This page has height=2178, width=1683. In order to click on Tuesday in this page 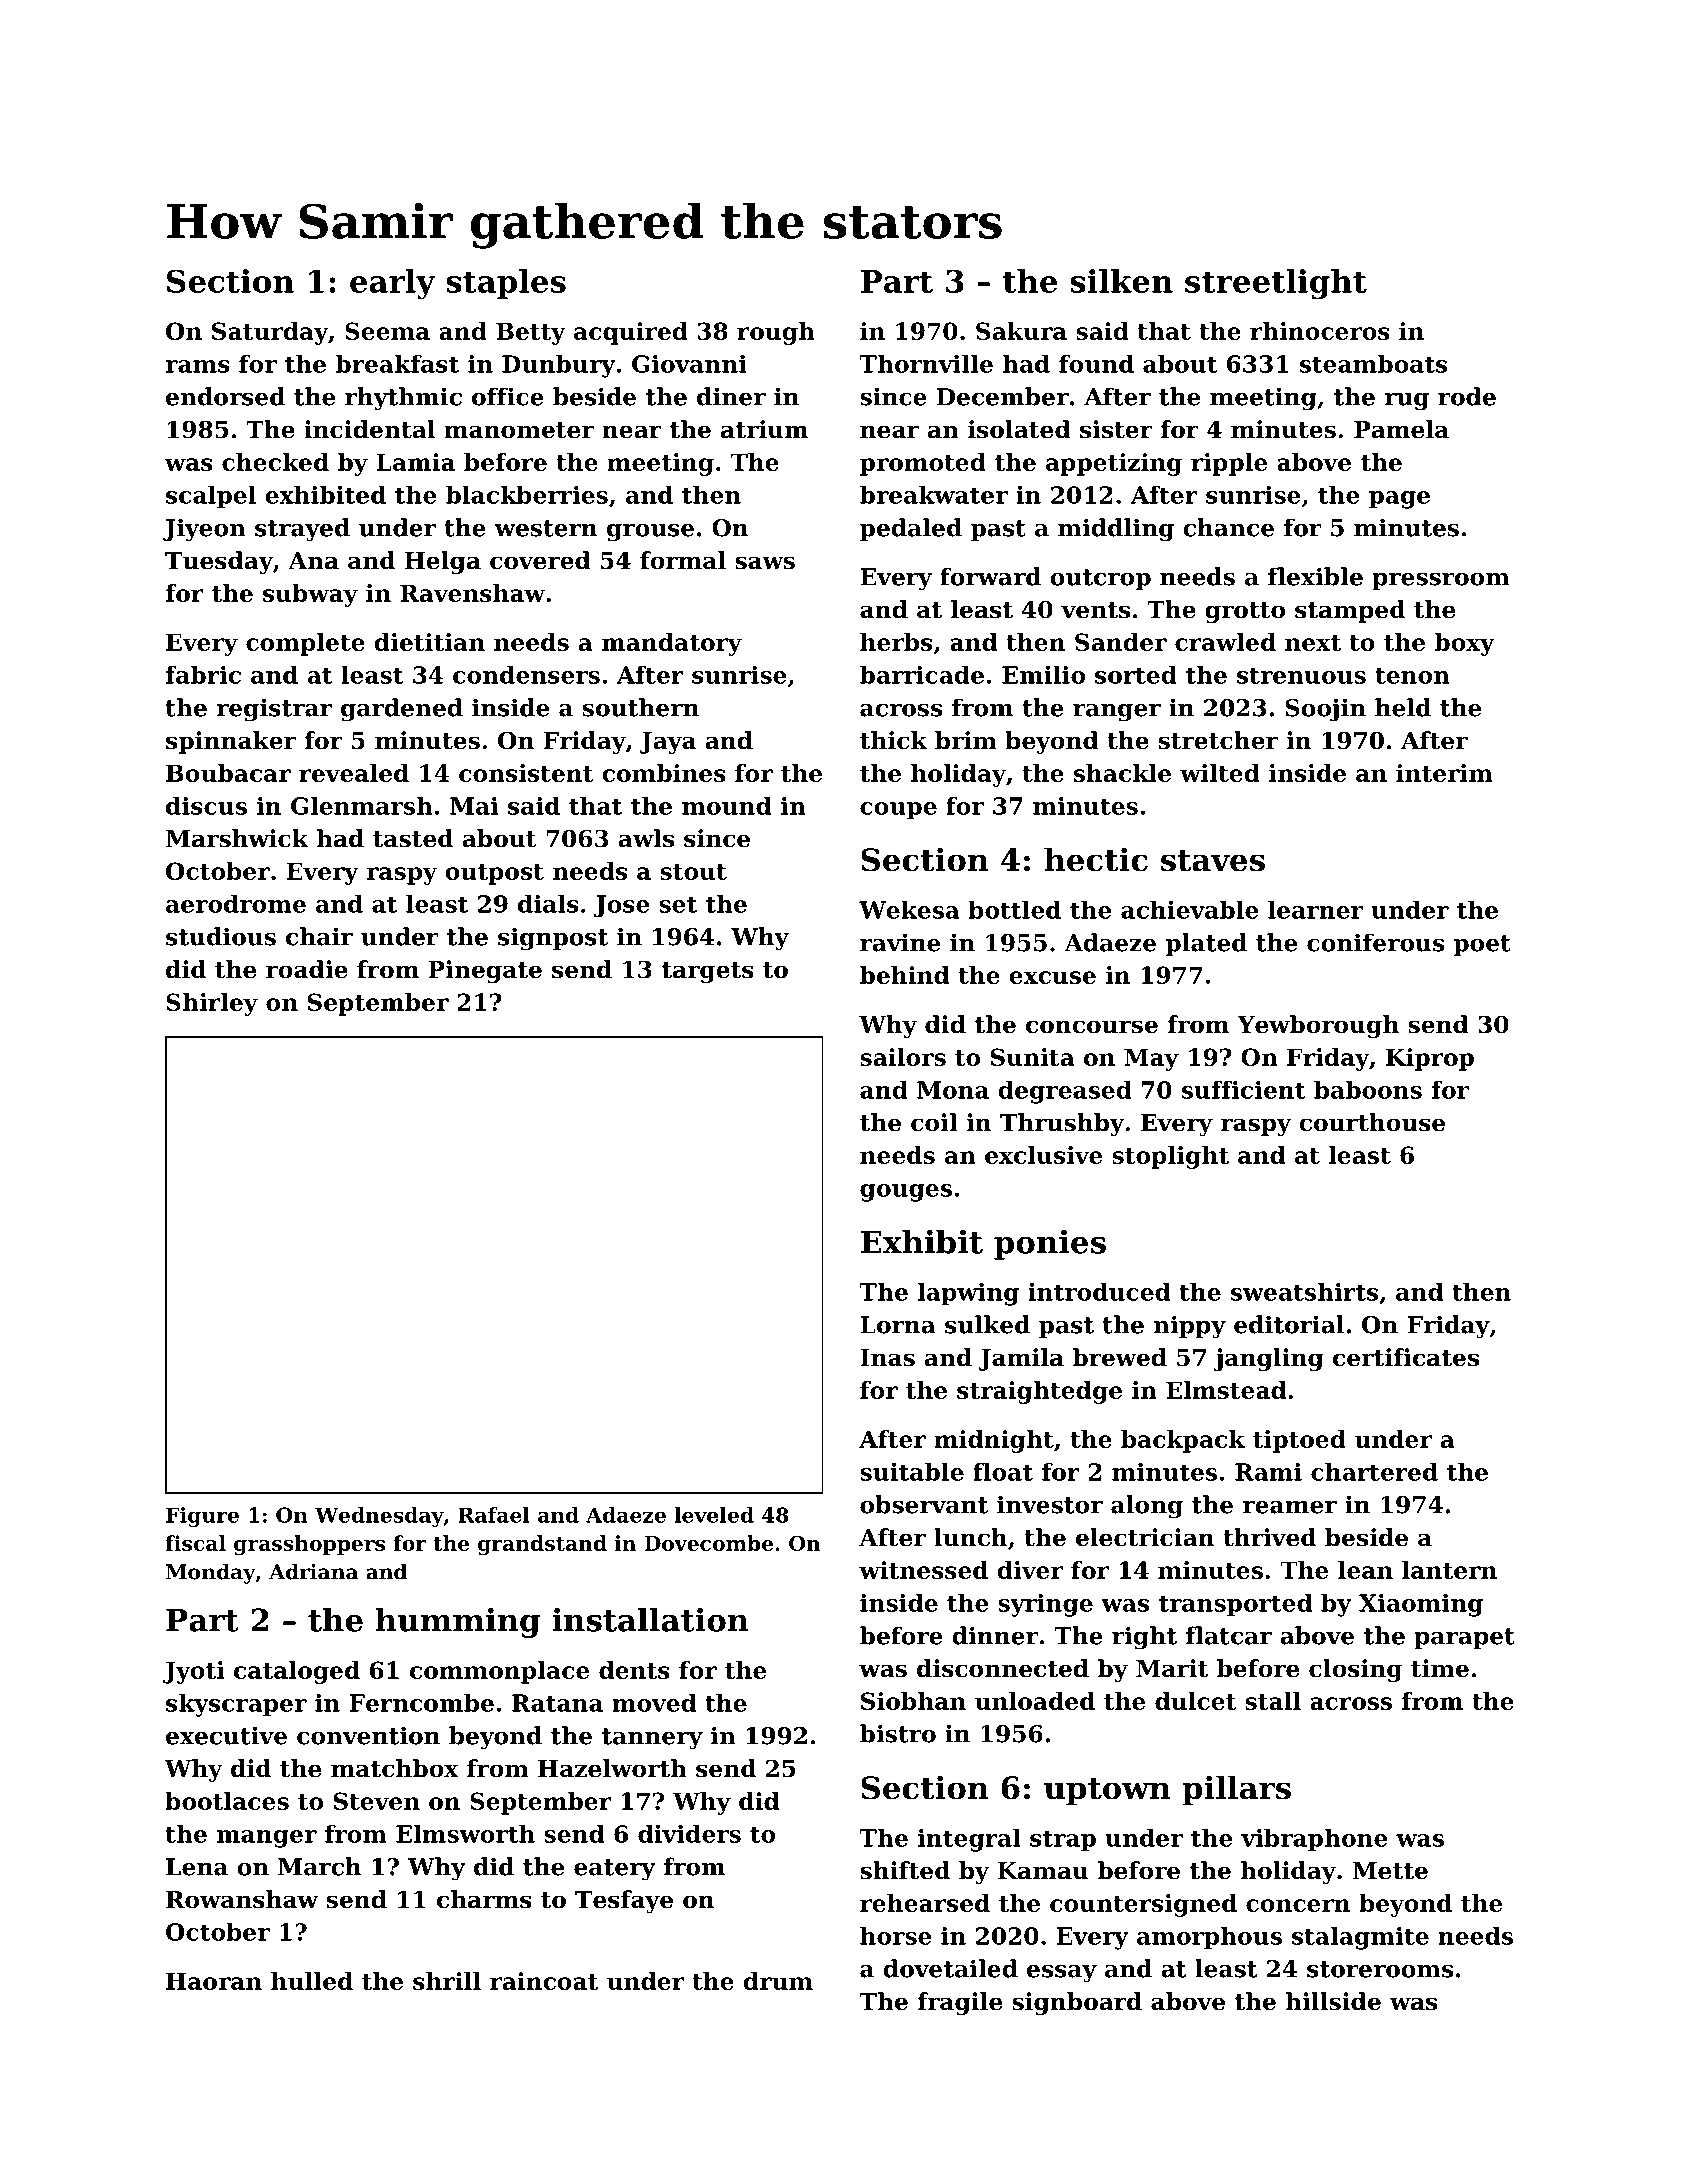, I will do `click(219, 562)`.
